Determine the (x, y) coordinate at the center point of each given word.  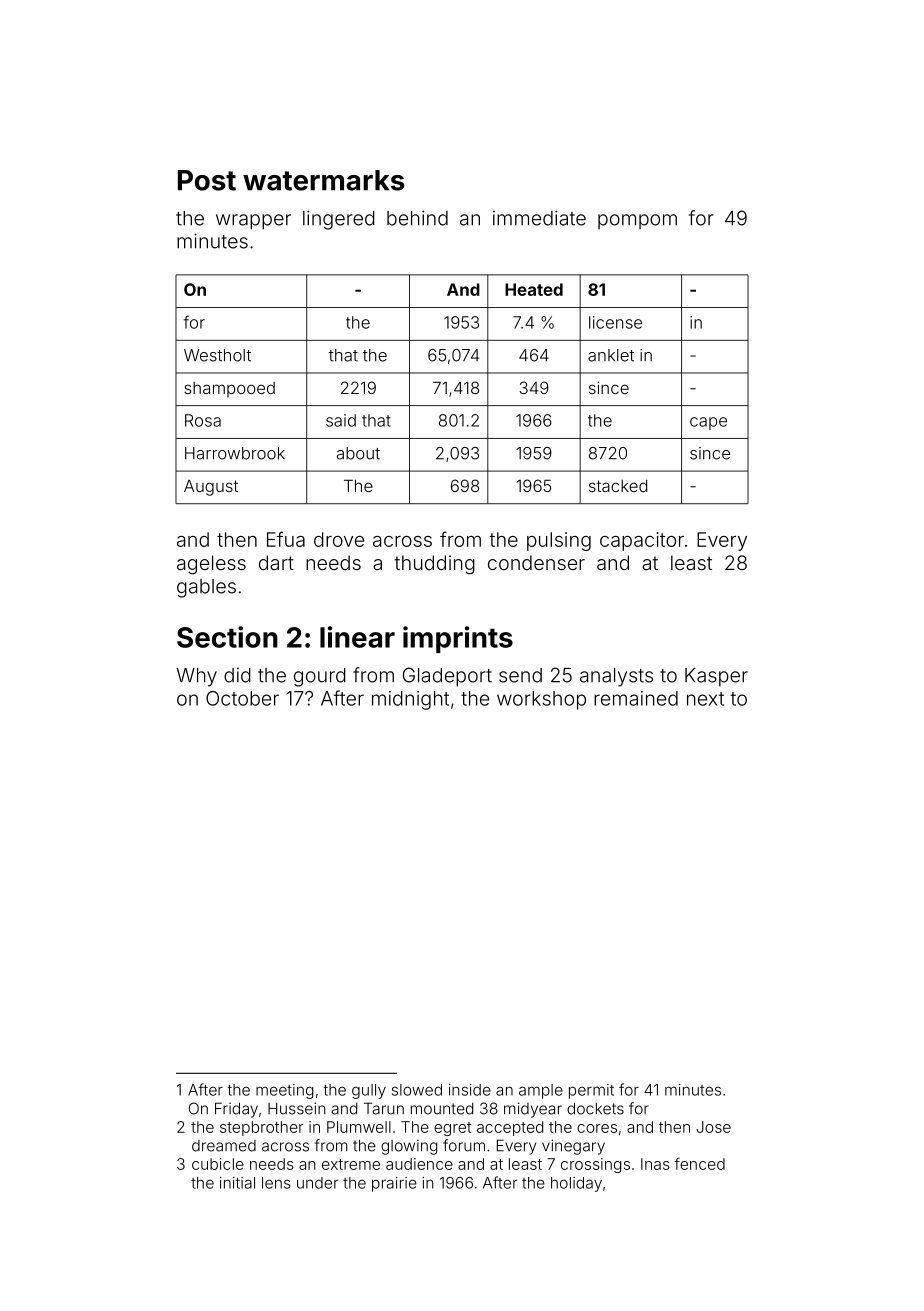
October (242, 698)
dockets (595, 1108)
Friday (236, 1110)
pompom (637, 221)
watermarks (324, 180)
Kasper (716, 677)
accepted (510, 1128)
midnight (410, 700)
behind (417, 218)
